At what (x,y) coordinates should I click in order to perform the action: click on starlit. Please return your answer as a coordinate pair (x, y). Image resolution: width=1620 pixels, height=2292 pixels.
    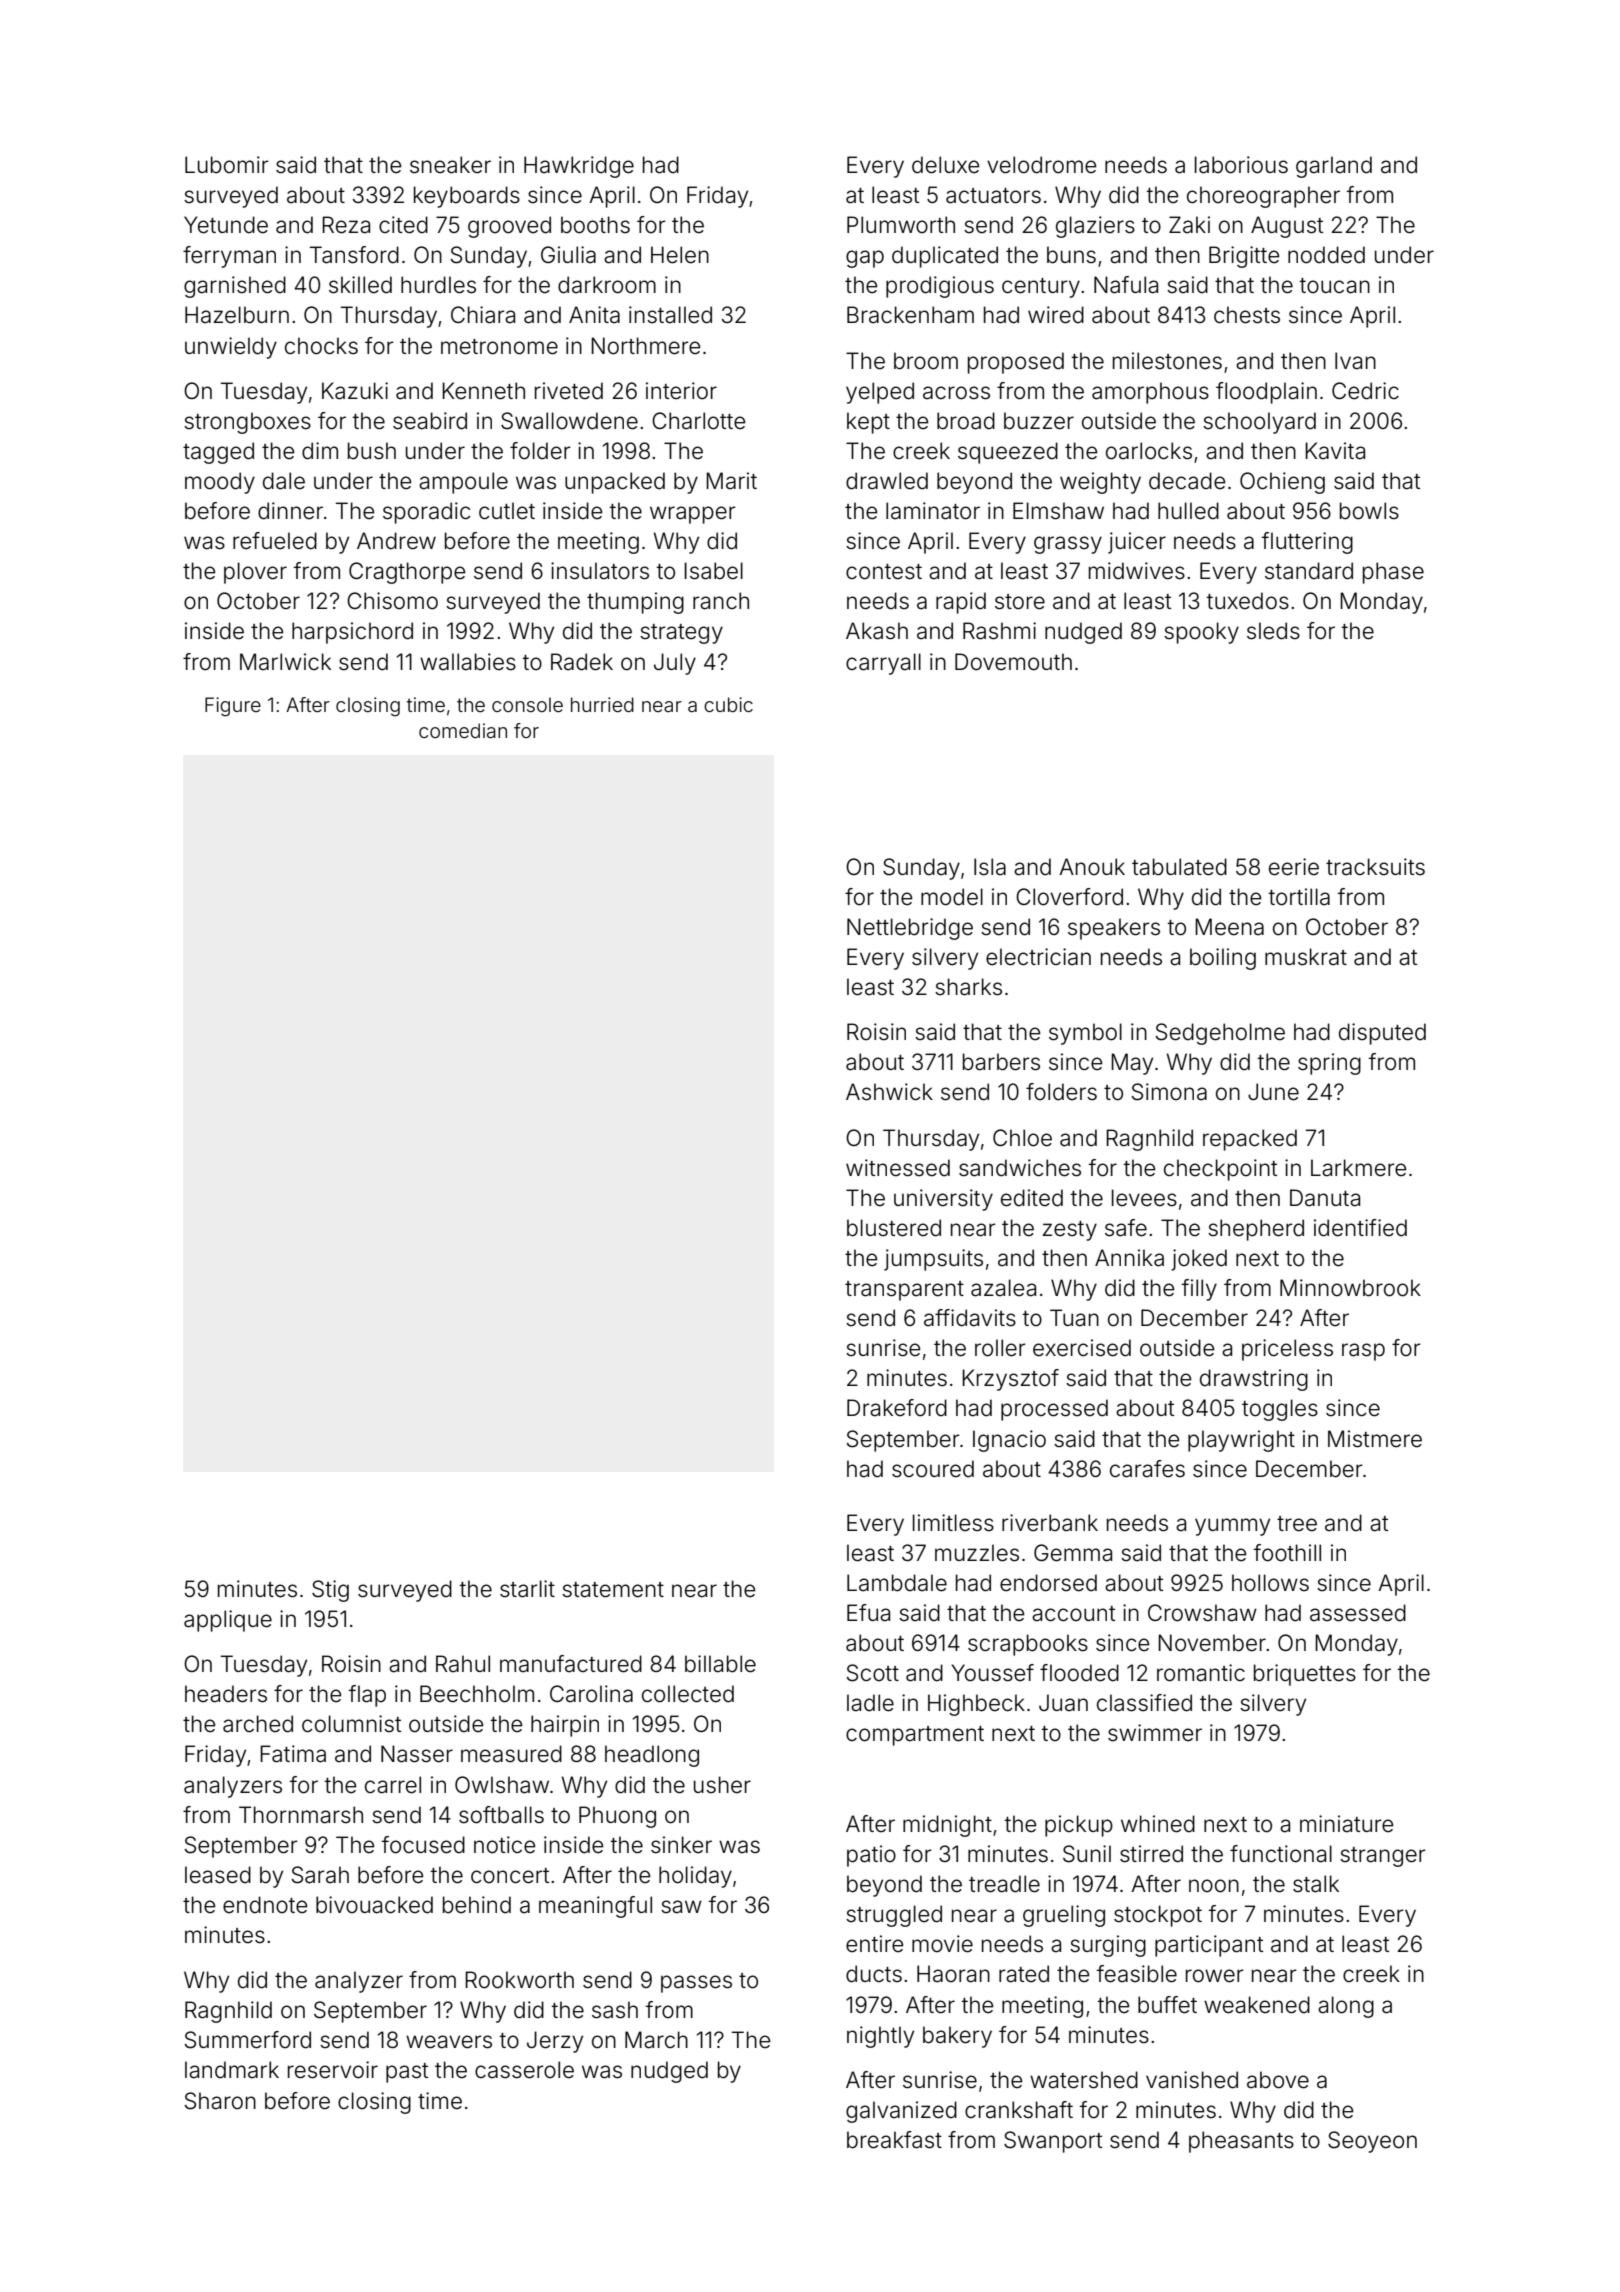
    Looking at the image, I should click on (527, 1589).
